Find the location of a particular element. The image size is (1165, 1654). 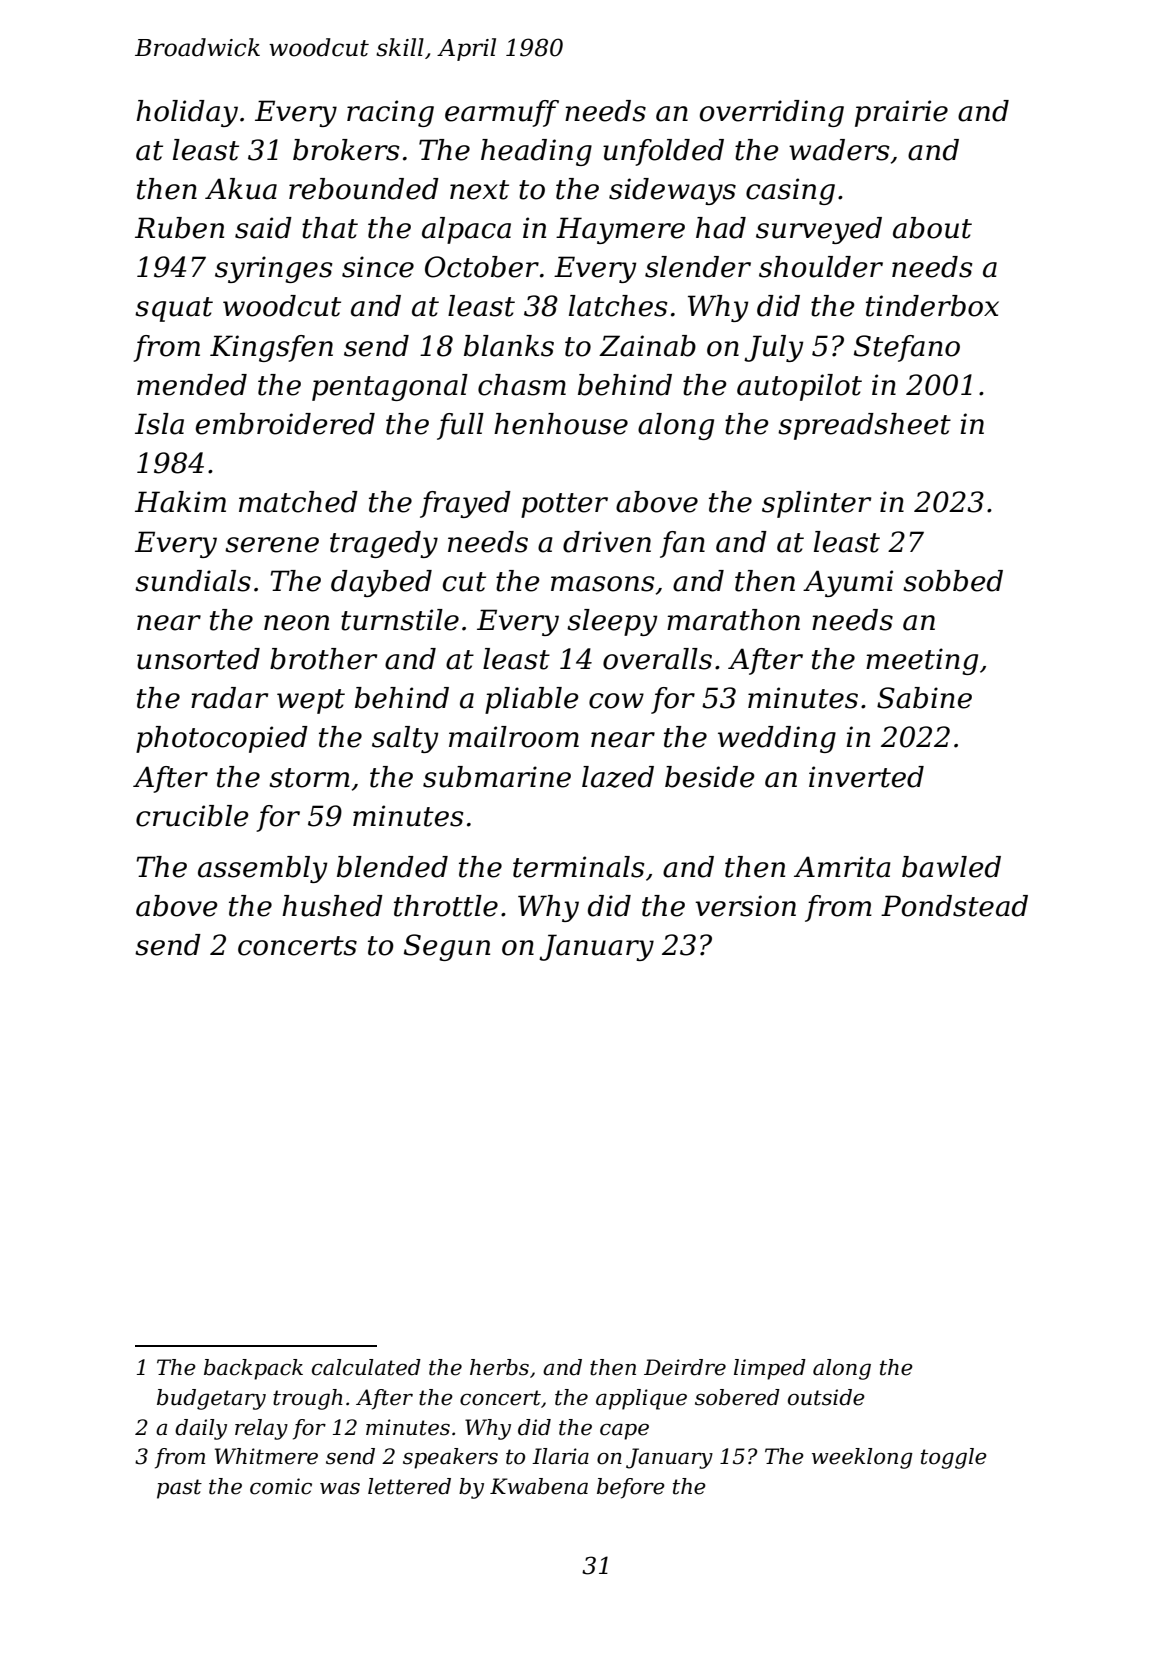

potter is located at coordinates (564, 505).
